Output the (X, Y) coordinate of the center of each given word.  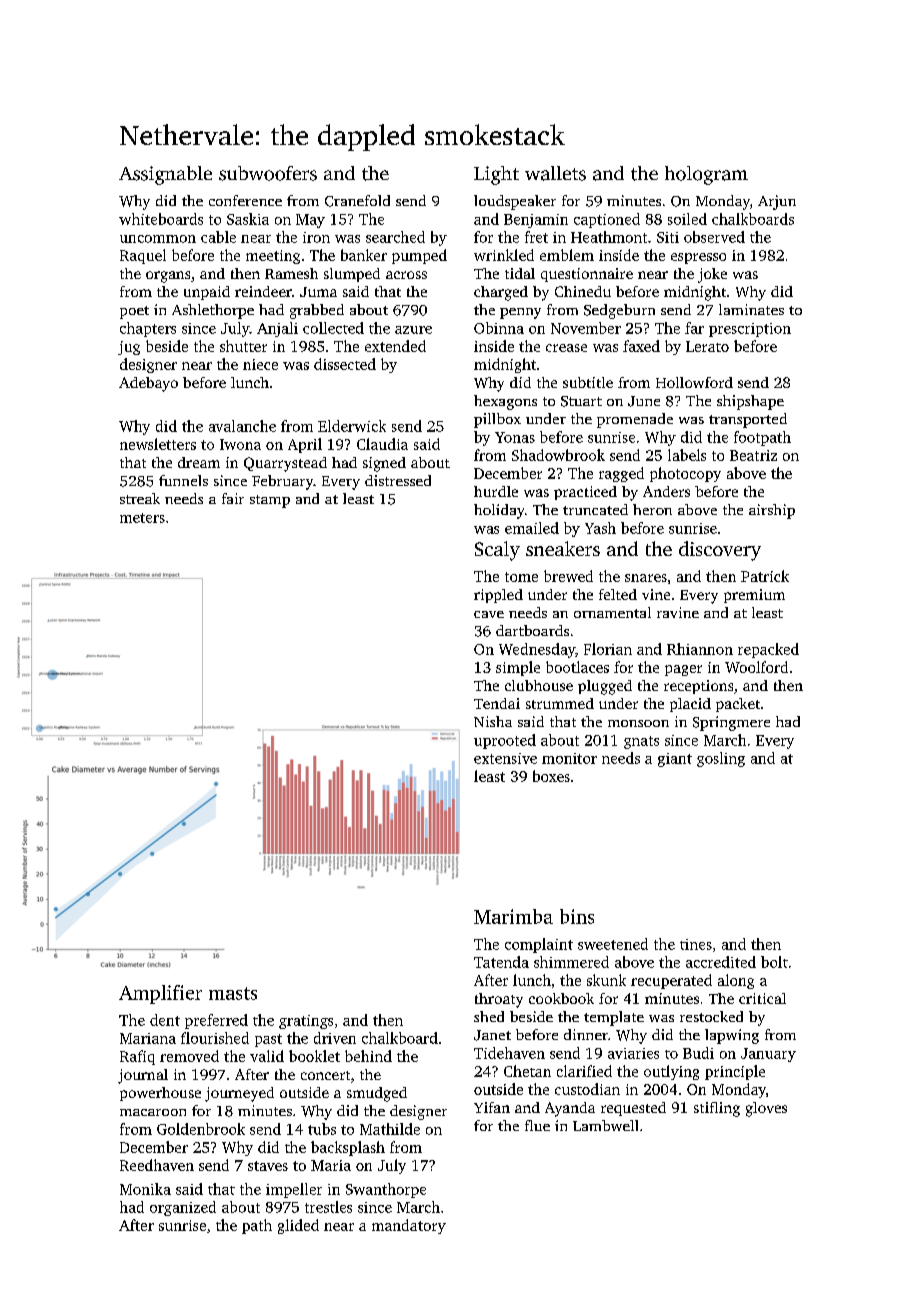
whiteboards (161, 219)
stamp (270, 501)
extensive (505, 758)
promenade (635, 420)
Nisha (493, 721)
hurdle (496, 491)
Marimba (513, 916)
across (406, 275)
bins (577, 916)
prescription (750, 330)
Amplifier (160, 994)
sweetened (613, 944)
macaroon (153, 1112)
